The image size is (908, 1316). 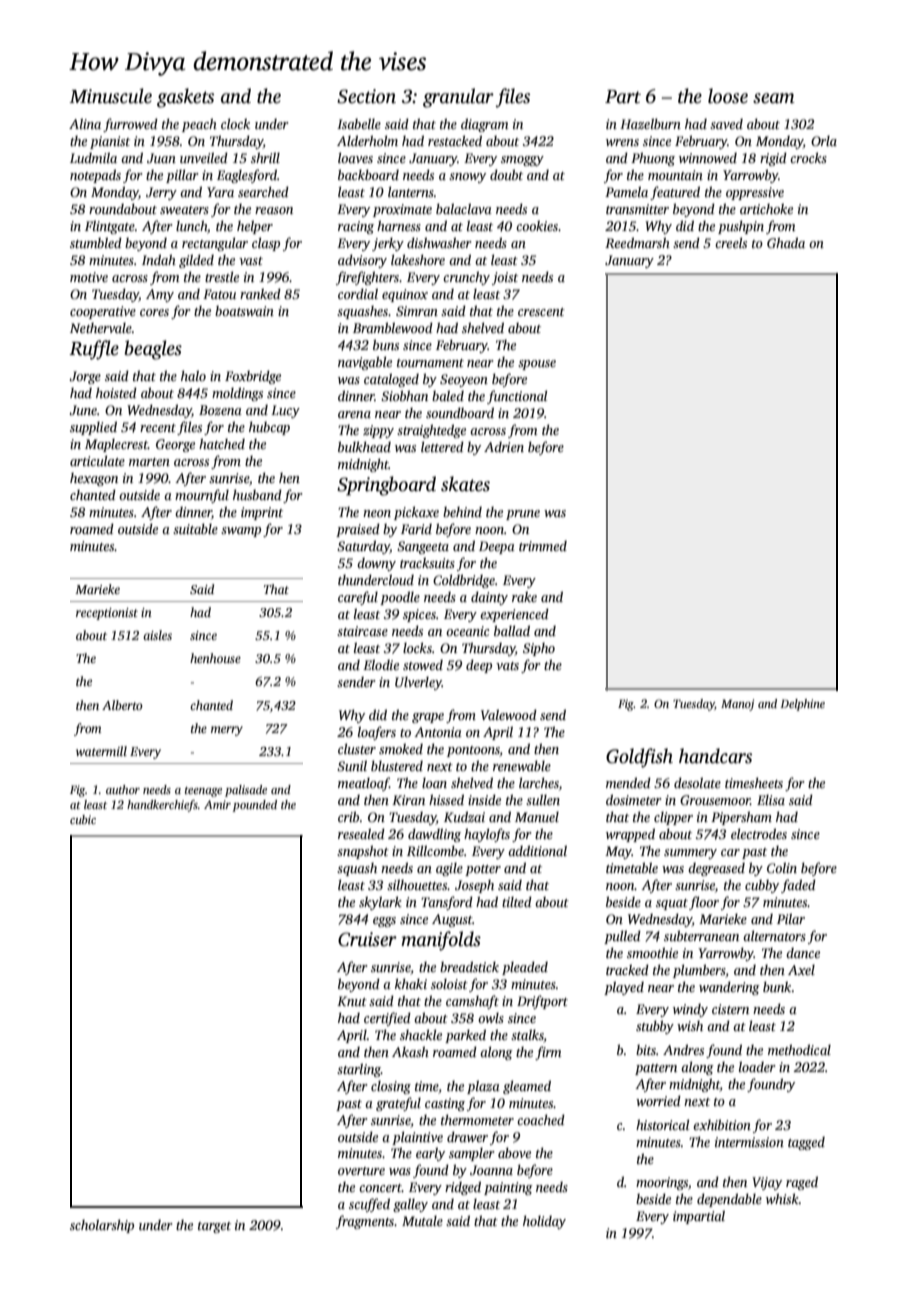 What do you see at coordinates (757, 1066) in the screenshot?
I see `loader` at bounding box center [757, 1066].
